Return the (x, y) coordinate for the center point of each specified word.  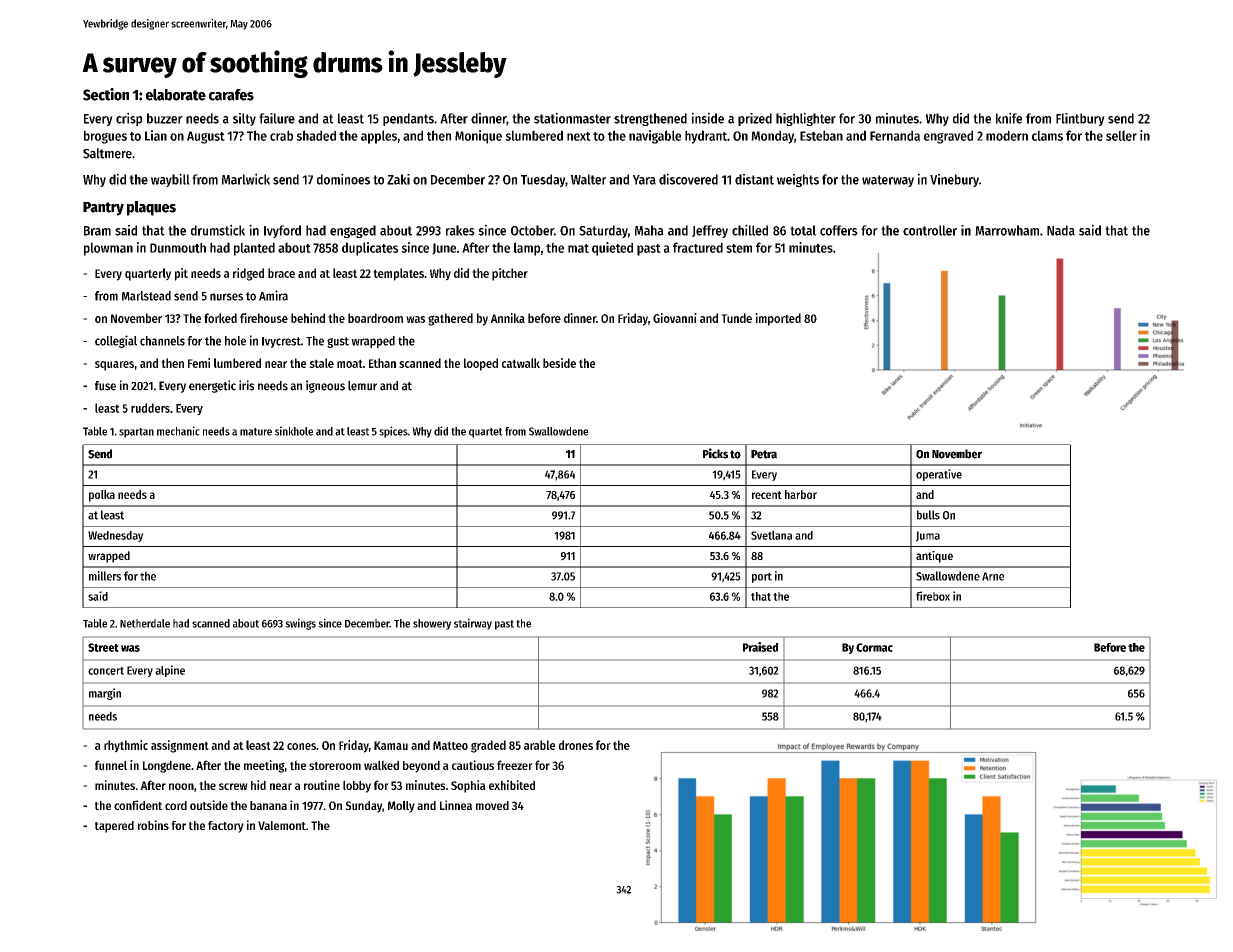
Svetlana (771, 535)
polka (102, 496)
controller (930, 230)
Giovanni (675, 318)
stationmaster (572, 118)
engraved (948, 137)
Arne (993, 576)
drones (575, 745)
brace (281, 273)
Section (106, 94)
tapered (114, 827)
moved (492, 805)
